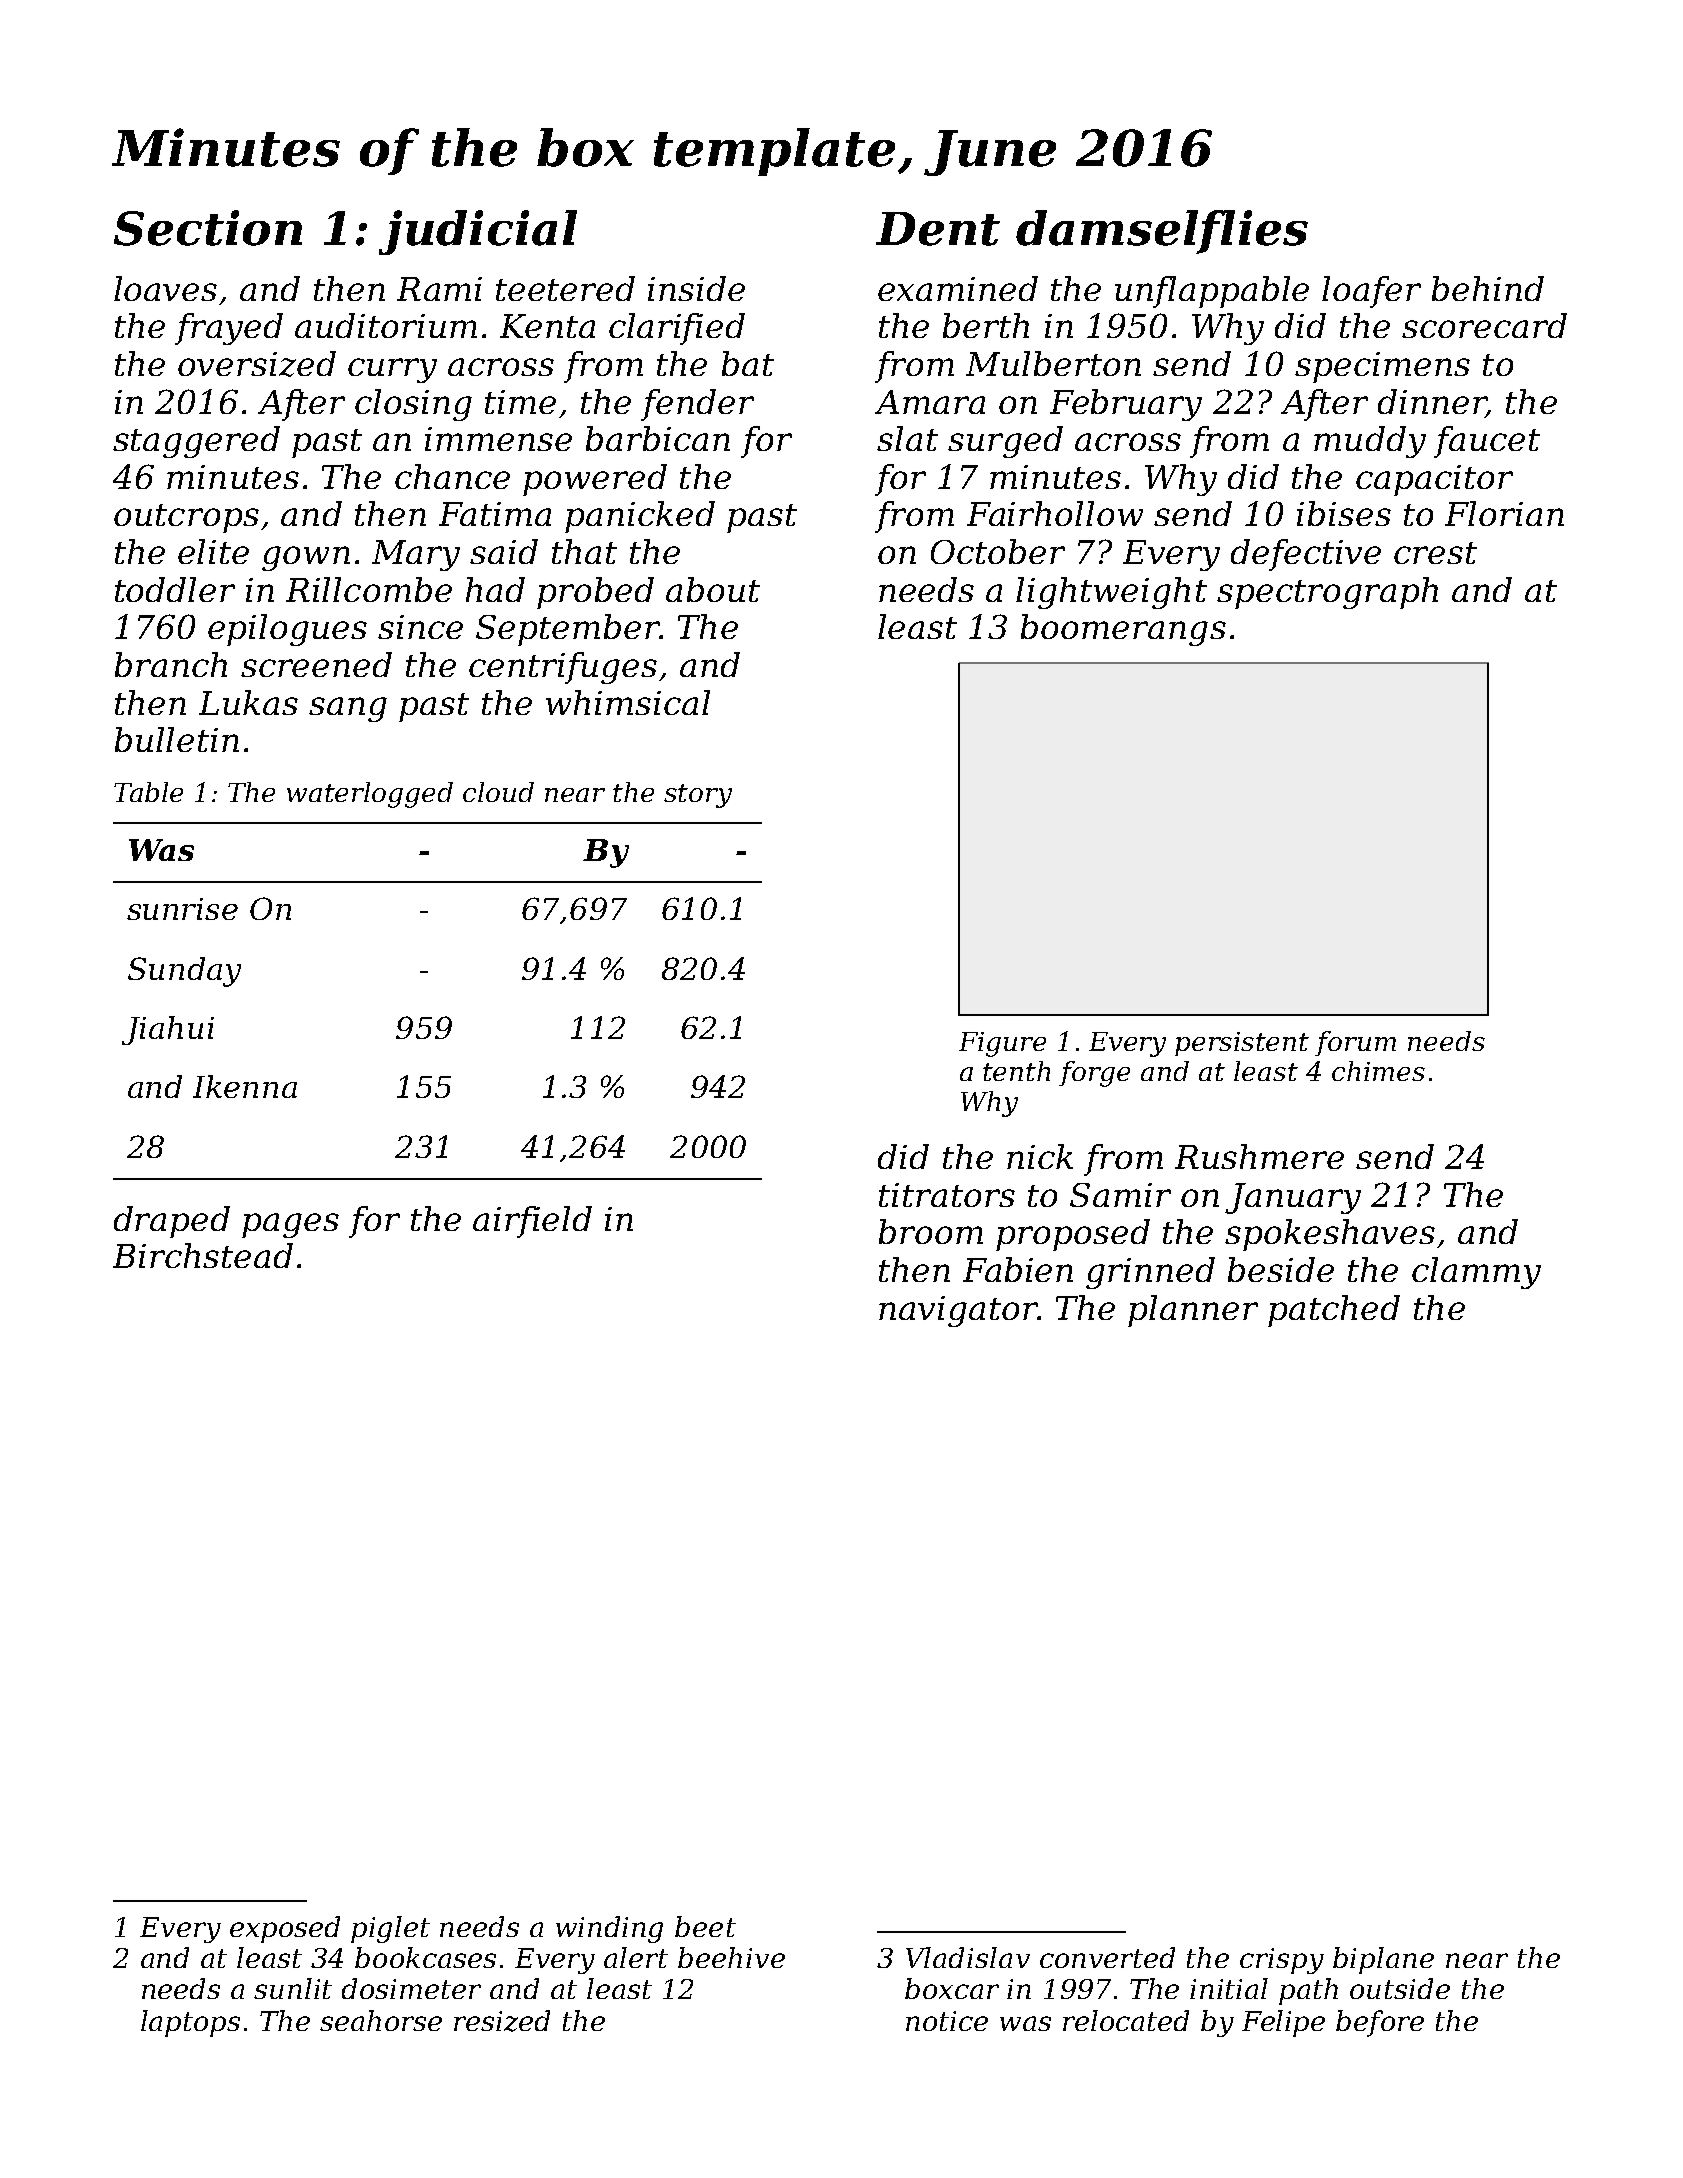 This screenshot has width=1683, height=2178. What do you see at coordinates (713, 589) in the screenshot?
I see `about` at bounding box center [713, 589].
